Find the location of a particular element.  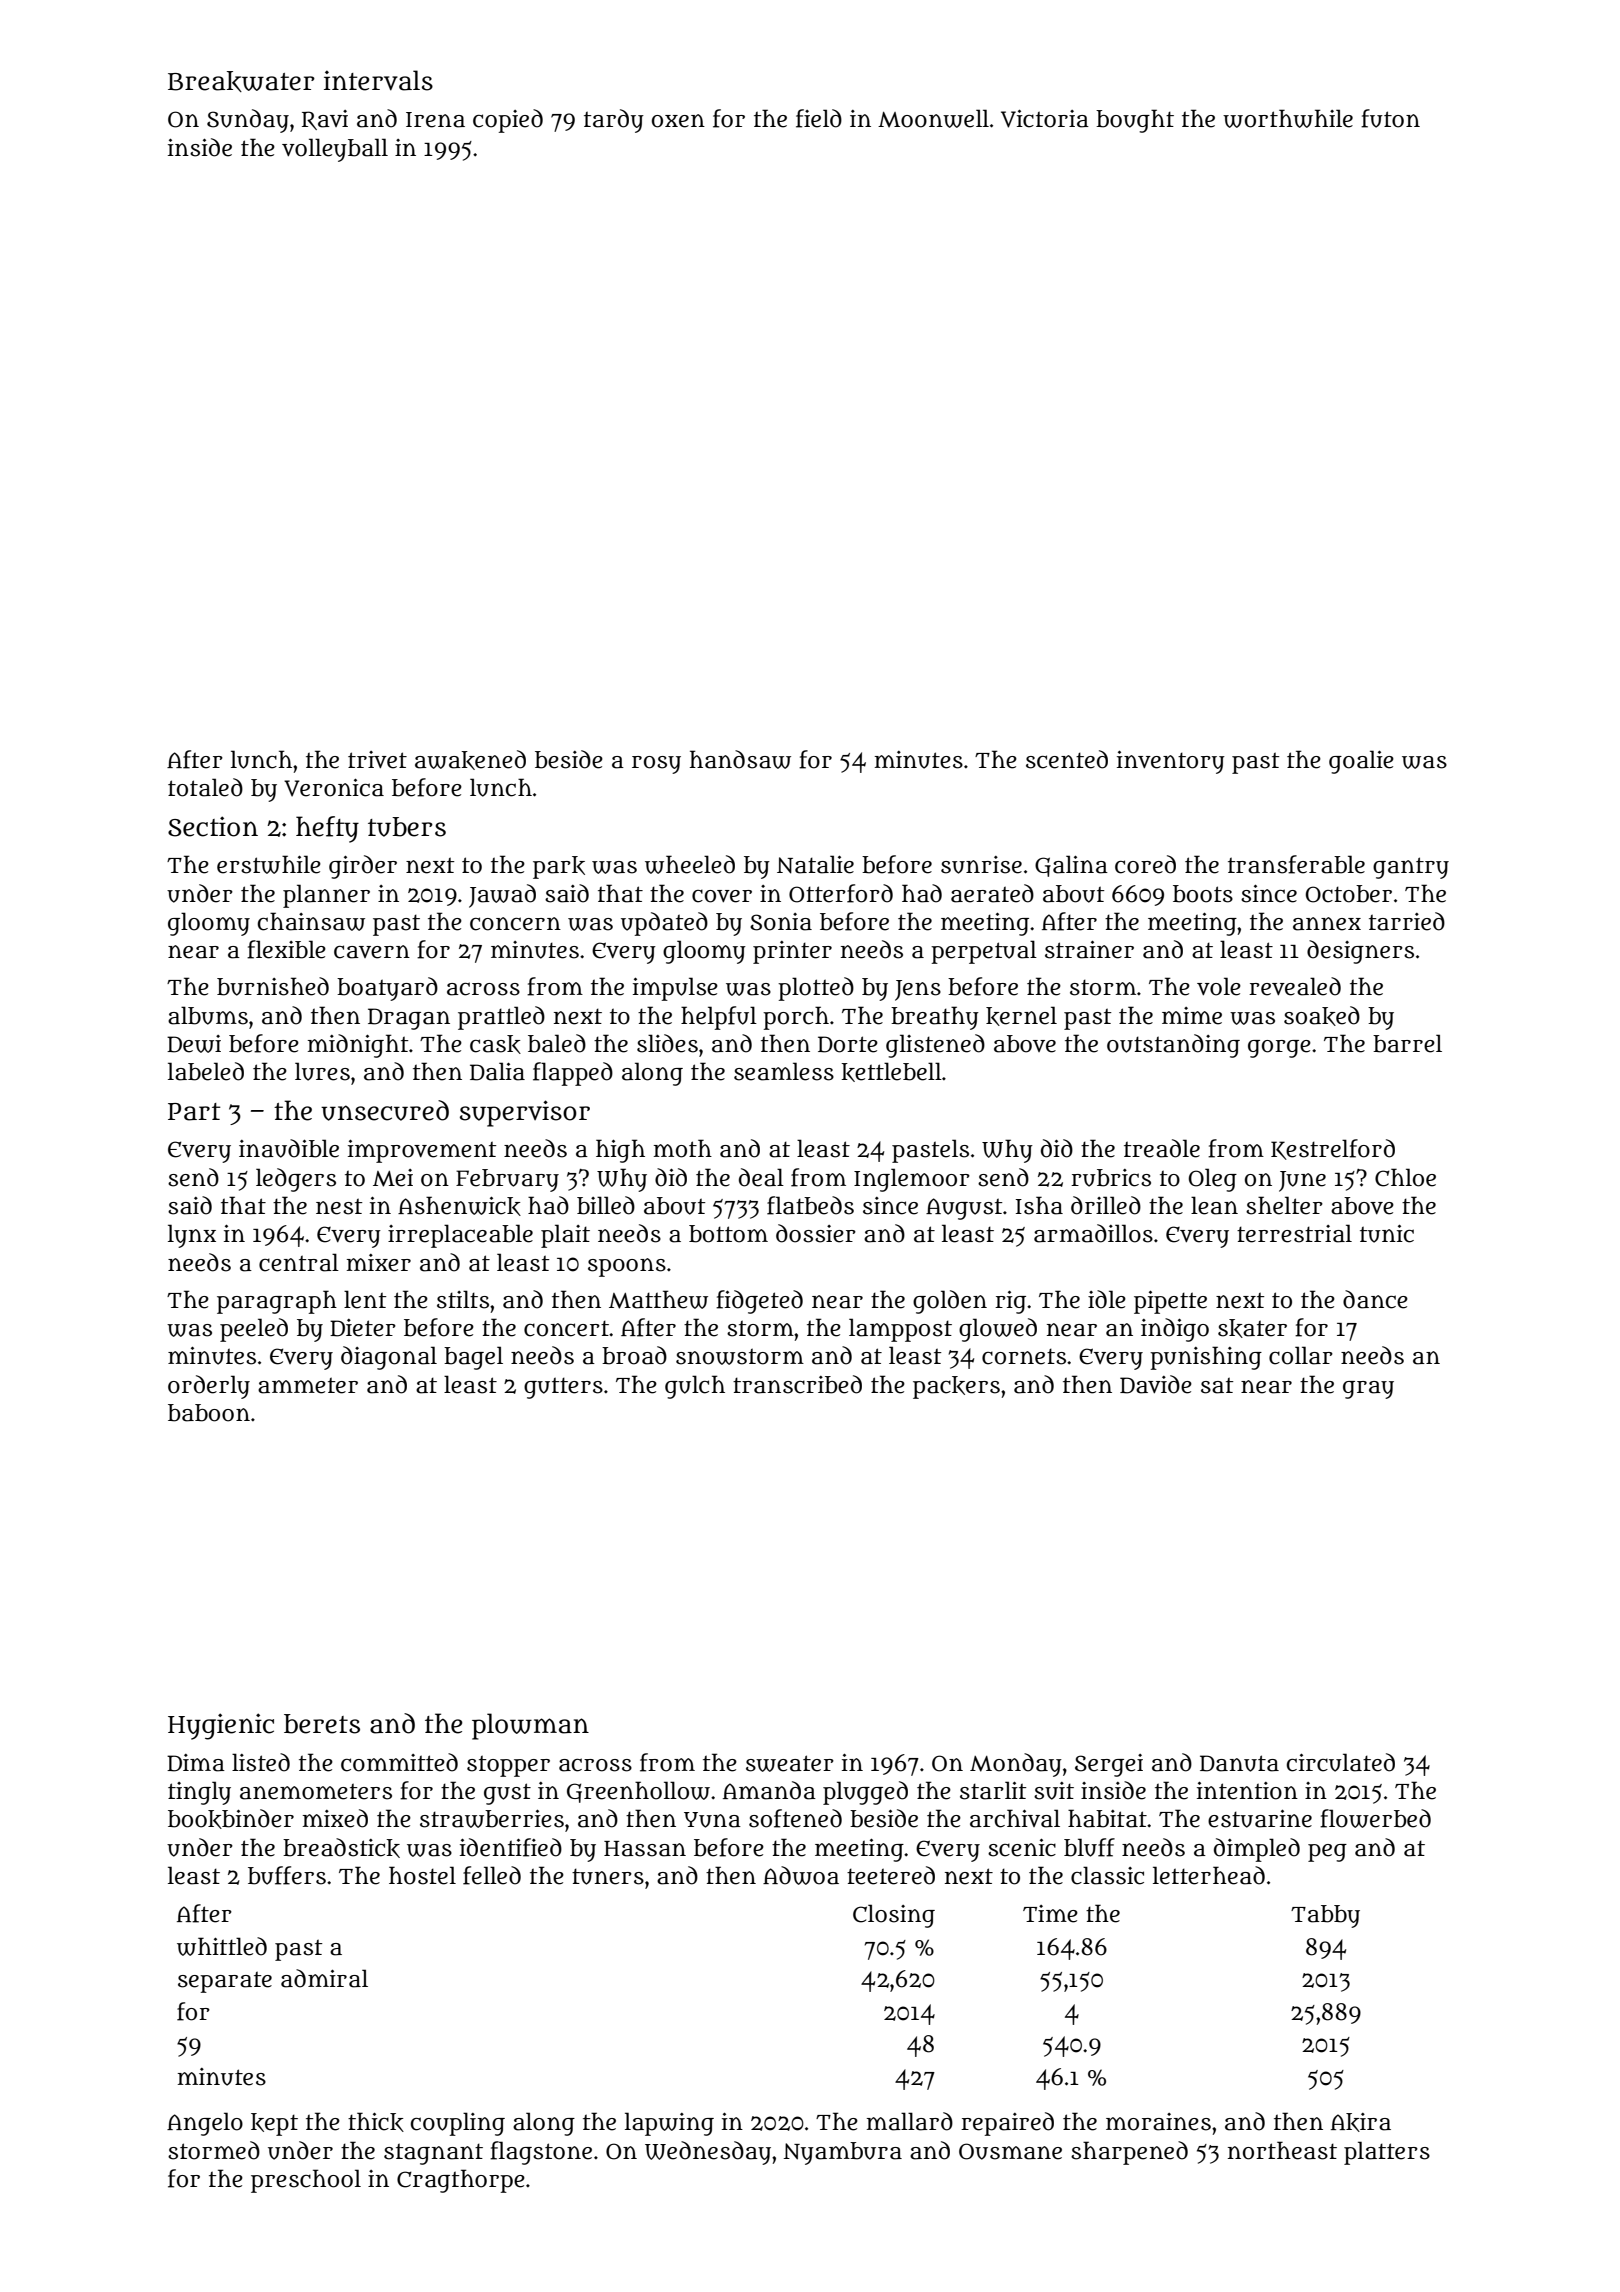

moth is located at coordinates (683, 1148).
